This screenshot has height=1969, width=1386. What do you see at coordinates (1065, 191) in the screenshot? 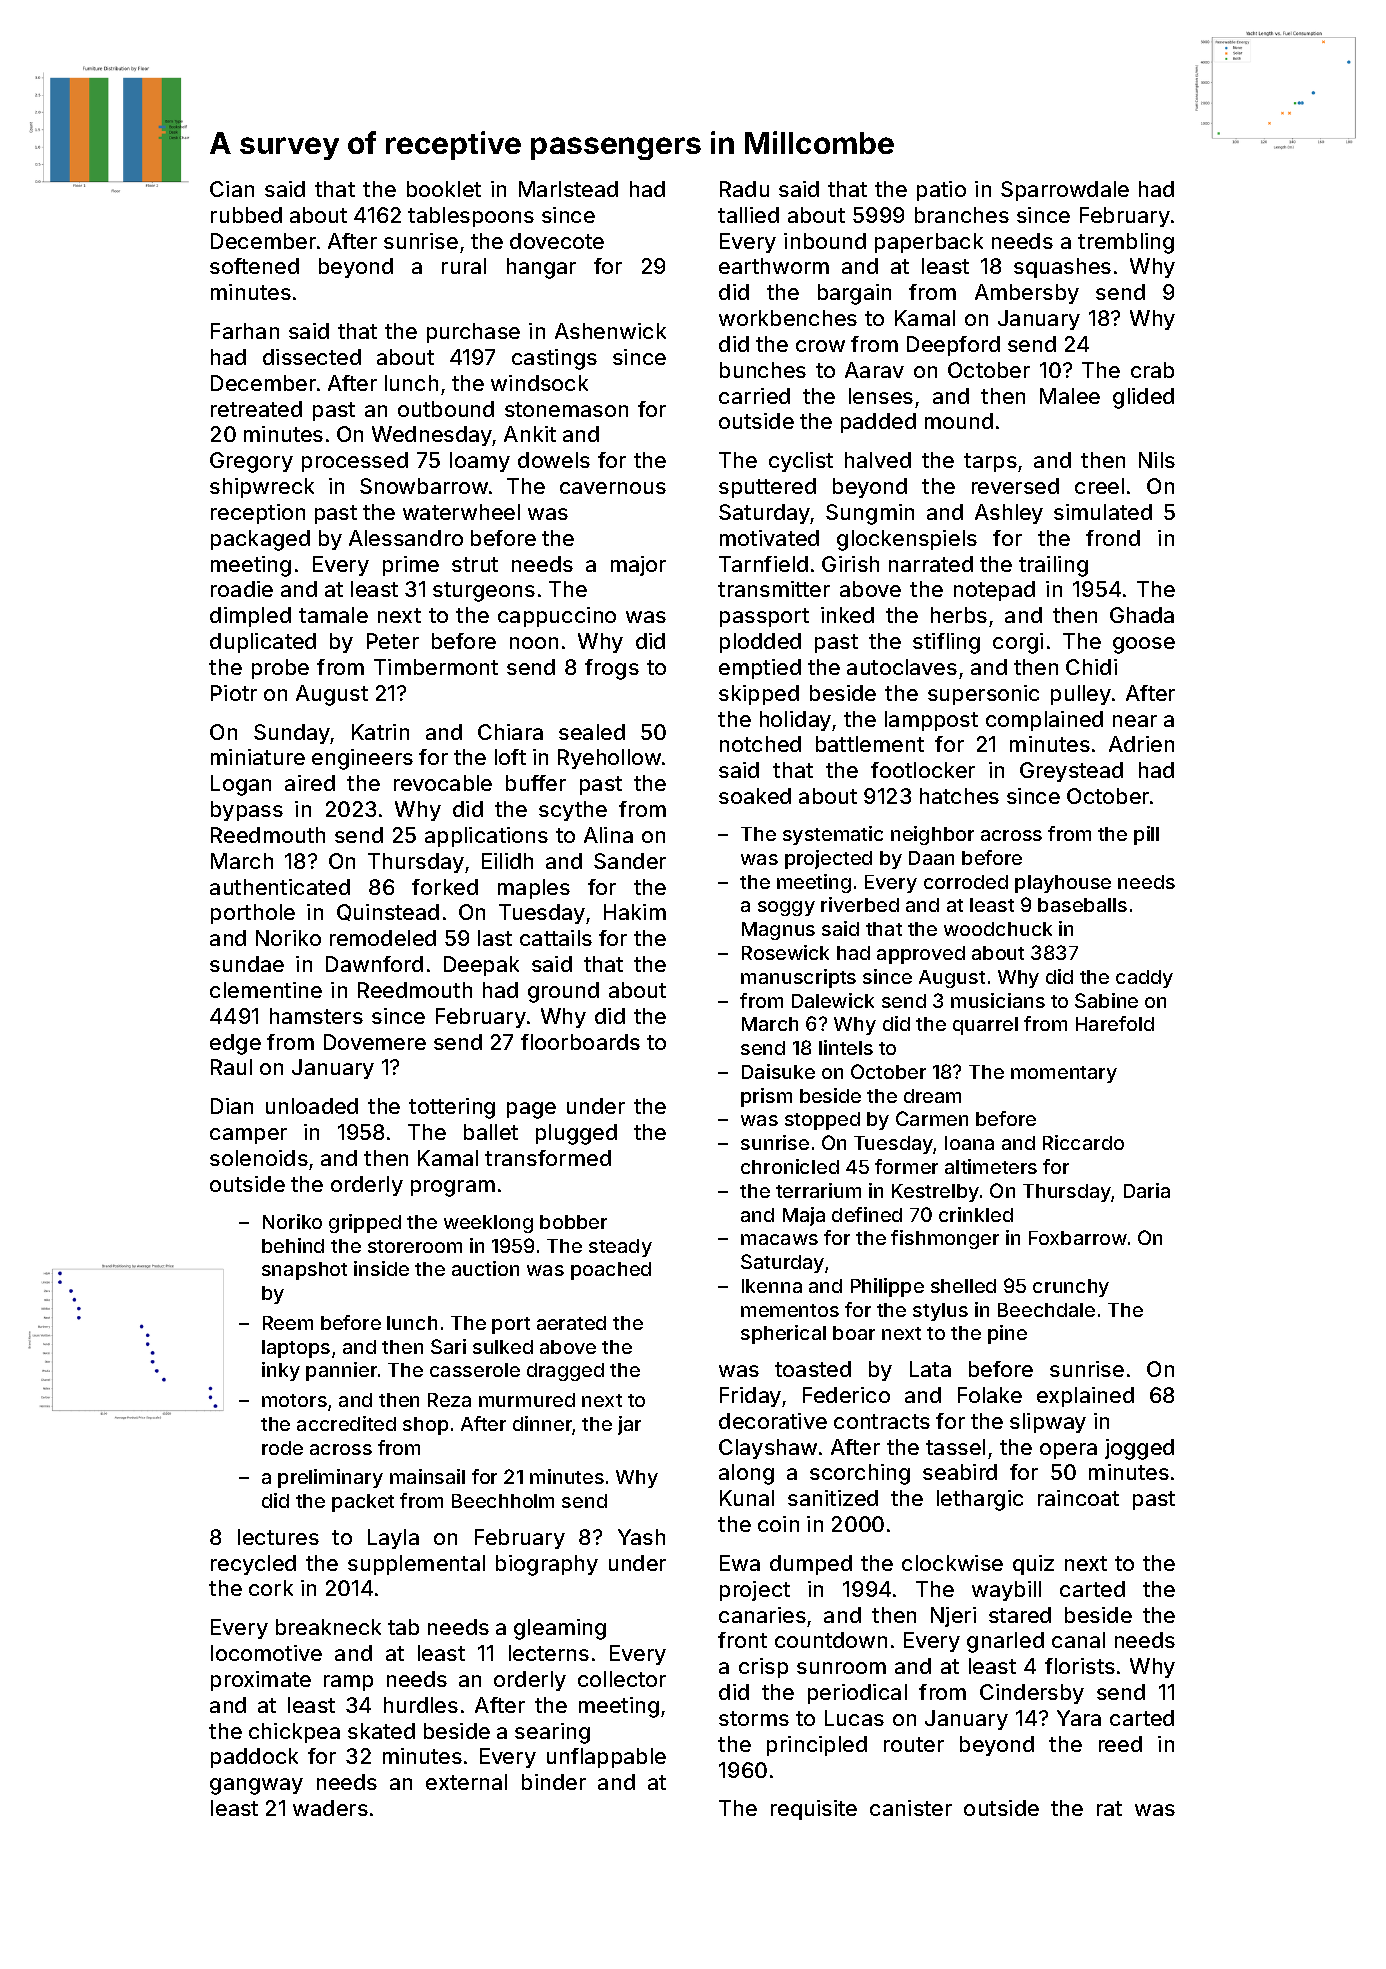
I see `Sparrowdale` at bounding box center [1065, 191].
